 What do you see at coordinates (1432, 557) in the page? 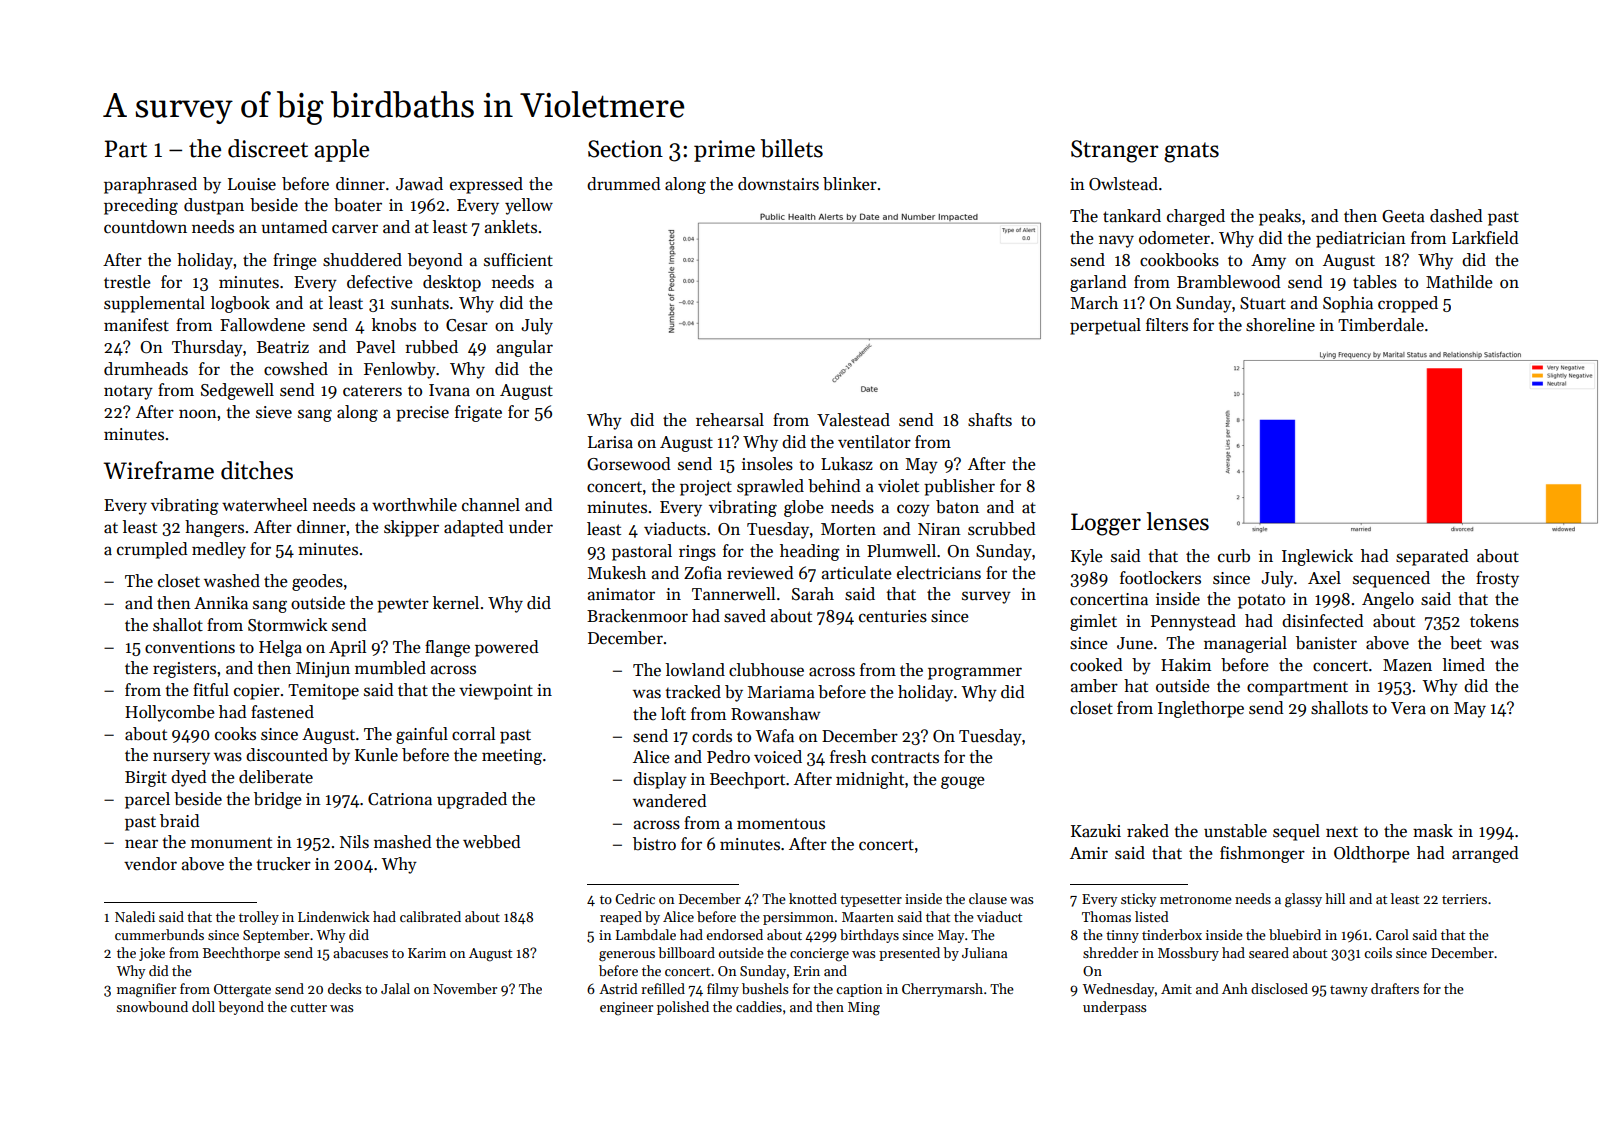
I see `separated` at bounding box center [1432, 557].
